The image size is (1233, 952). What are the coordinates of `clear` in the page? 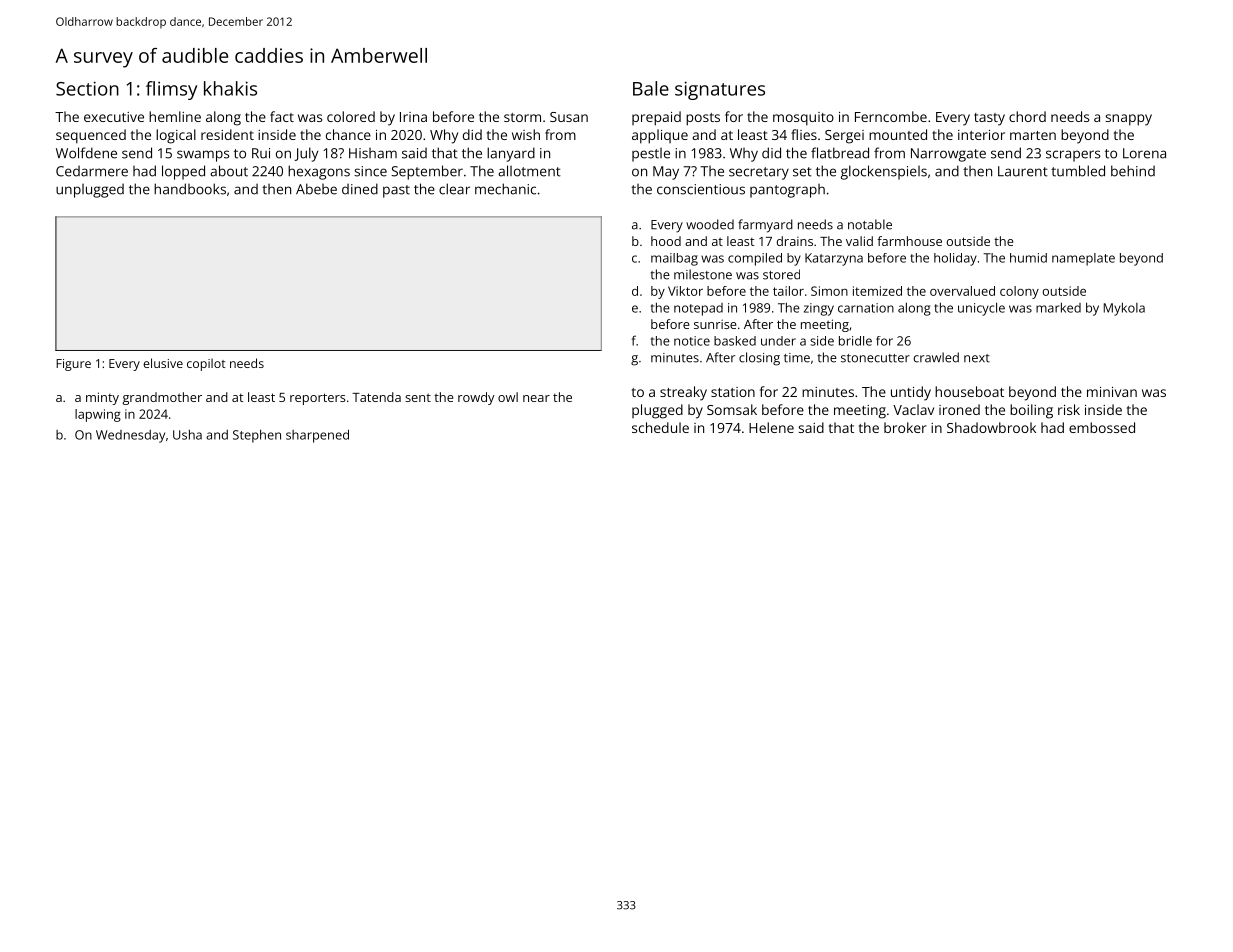 It's located at (454, 189).
